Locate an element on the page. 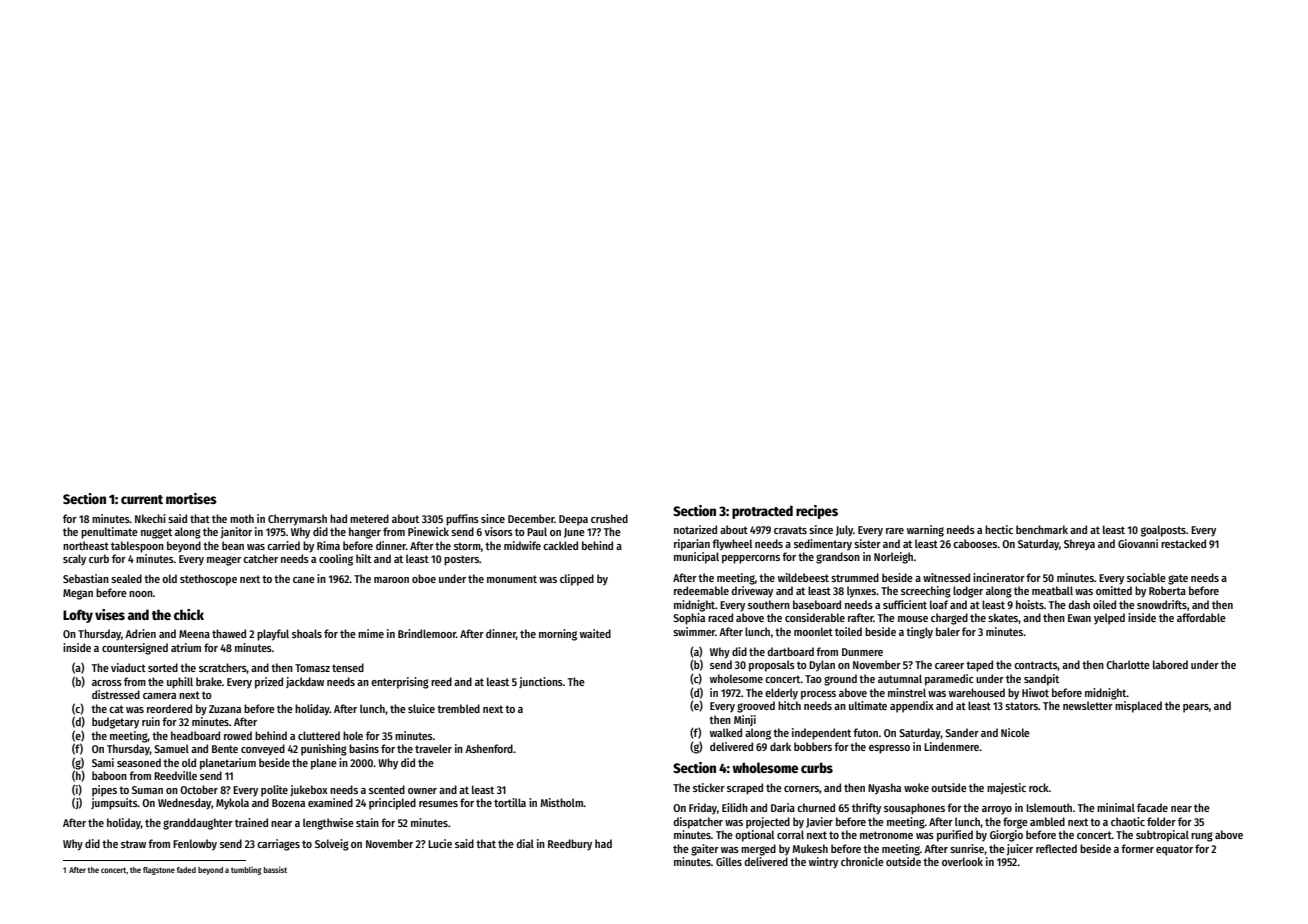 The height and width of the document is (924, 1308). Lofty is located at coordinates (78, 616).
